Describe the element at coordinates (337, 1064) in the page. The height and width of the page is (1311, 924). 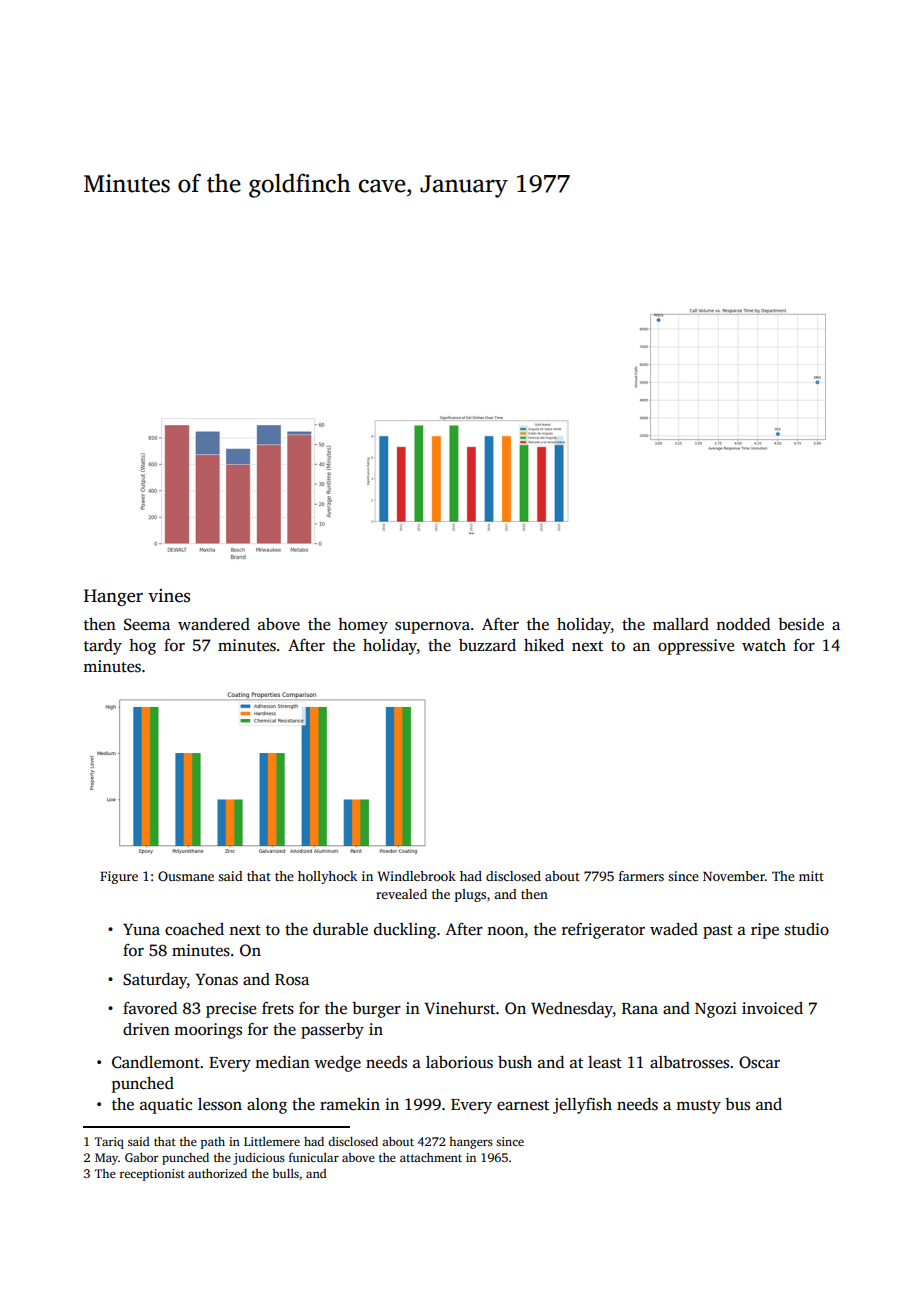
I see `wedge` at that location.
